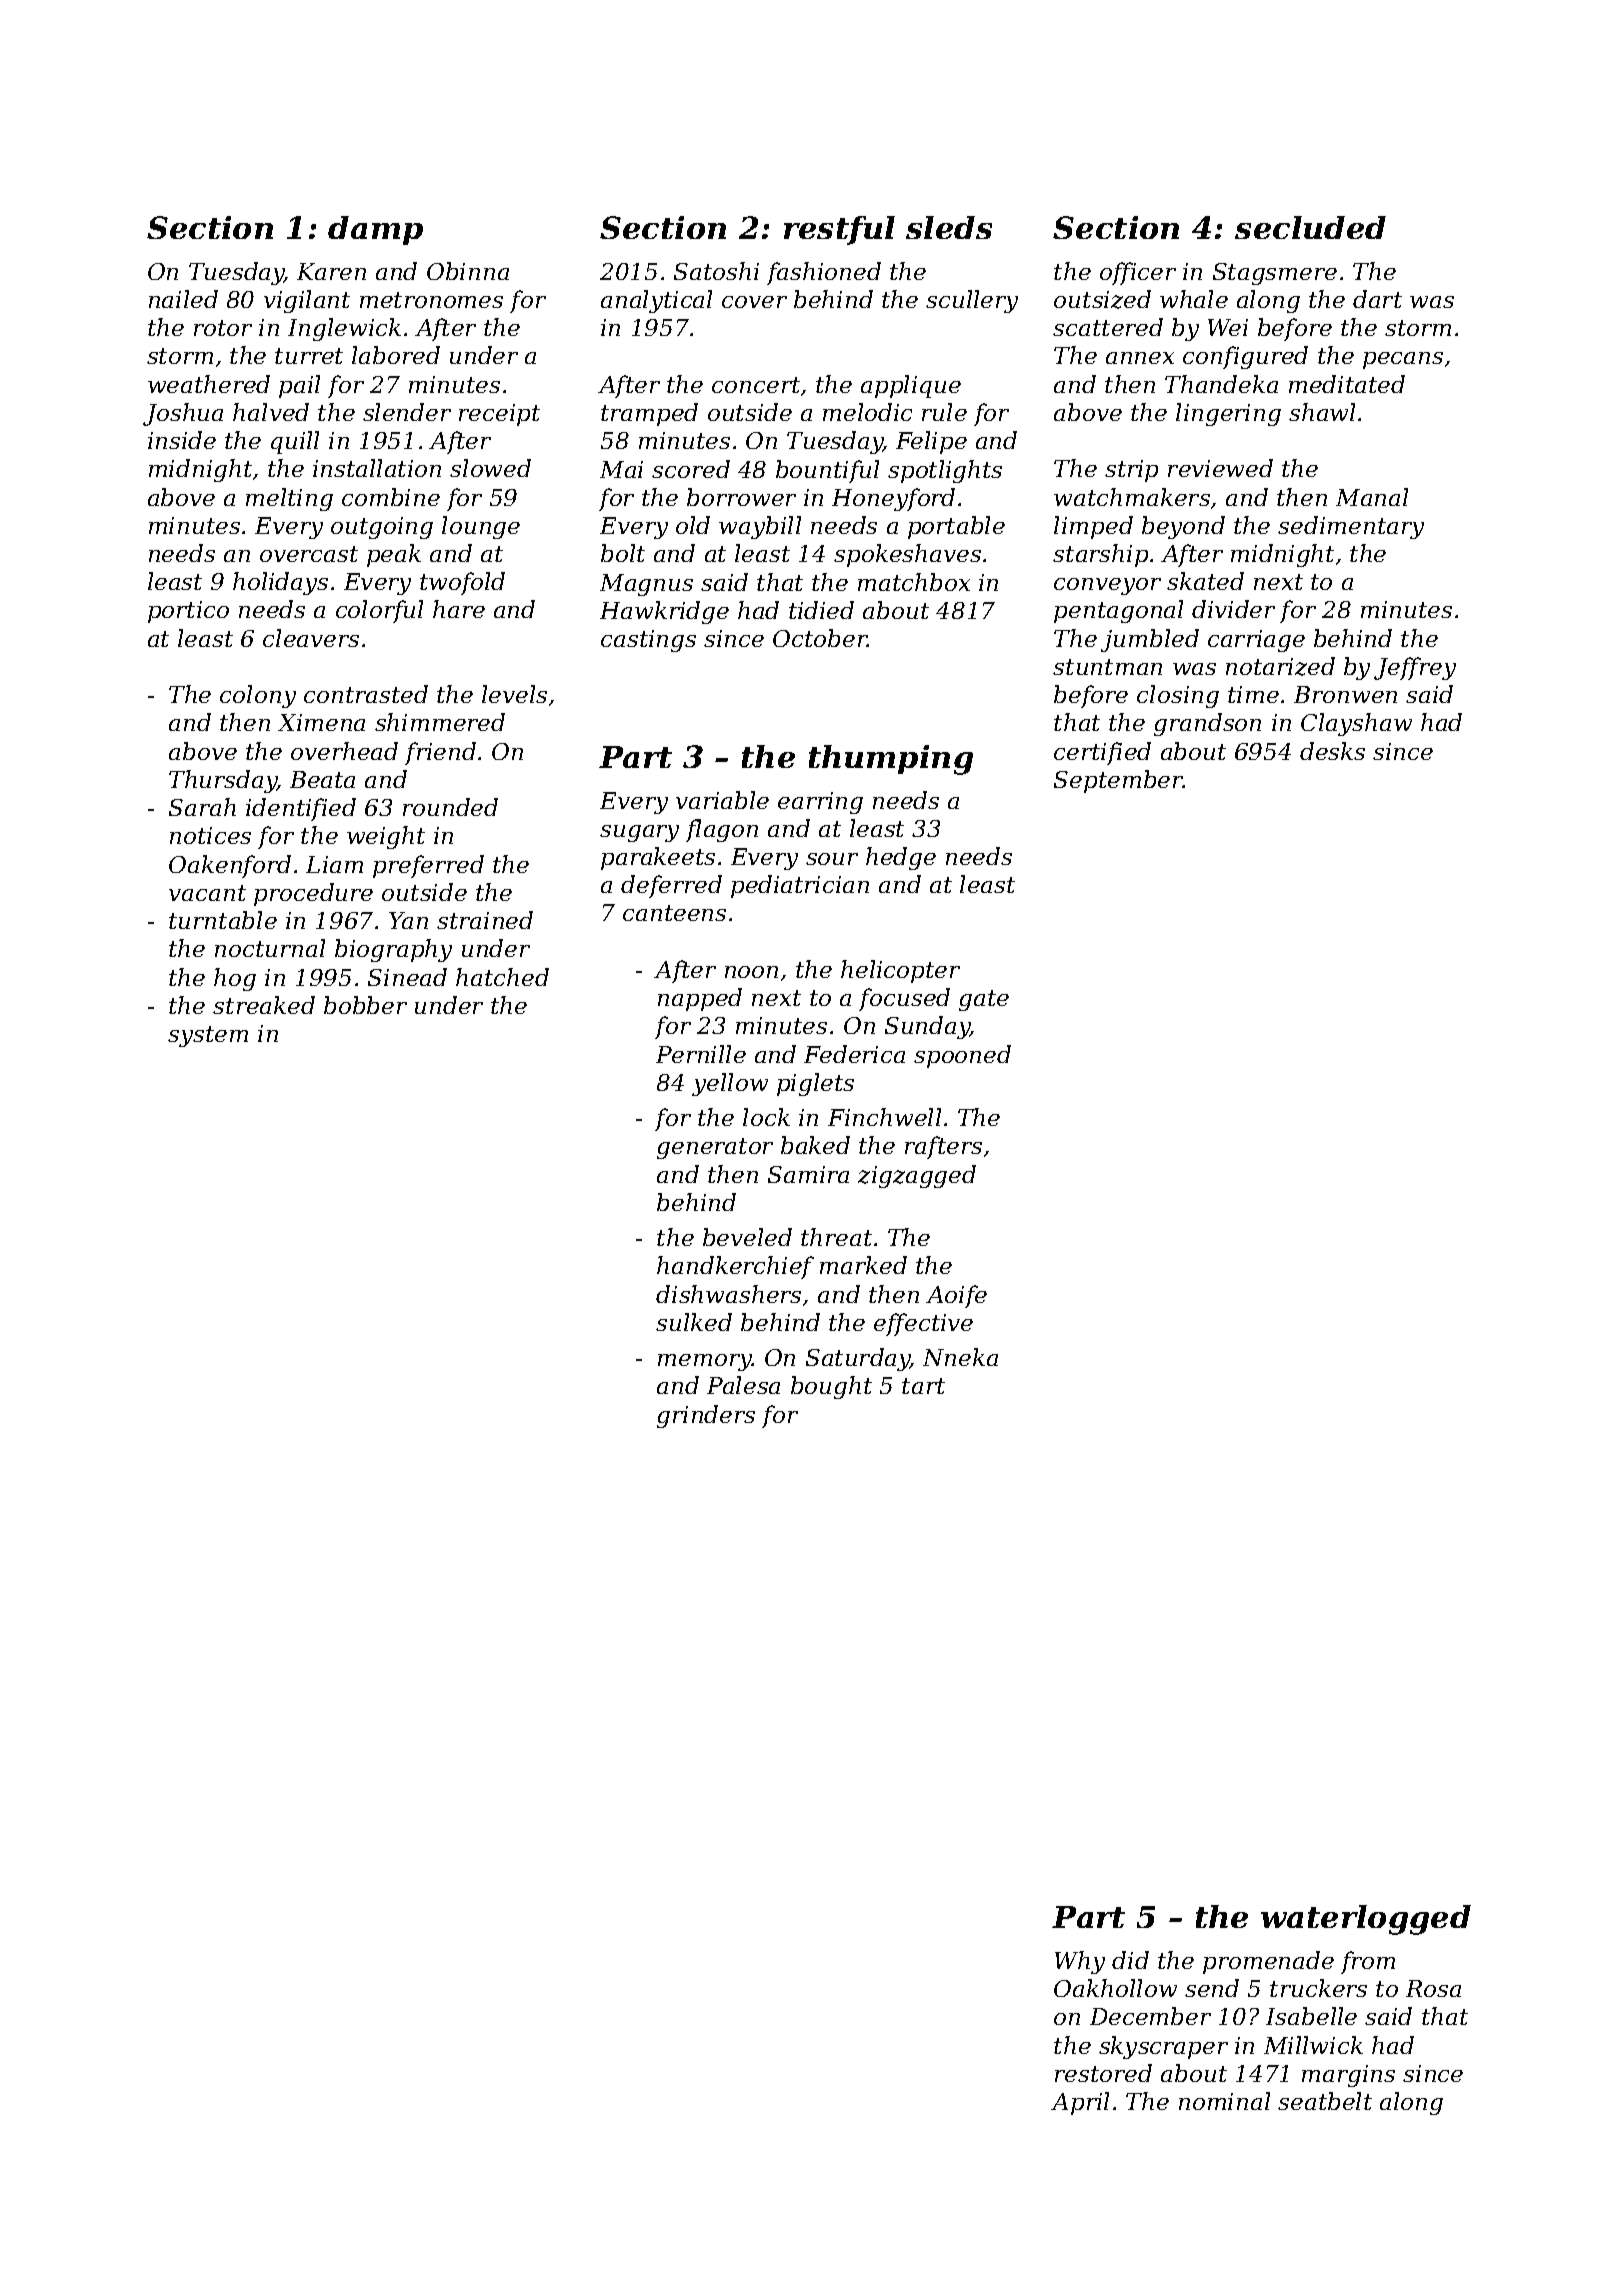  I want to click on restful, so click(839, 230).
